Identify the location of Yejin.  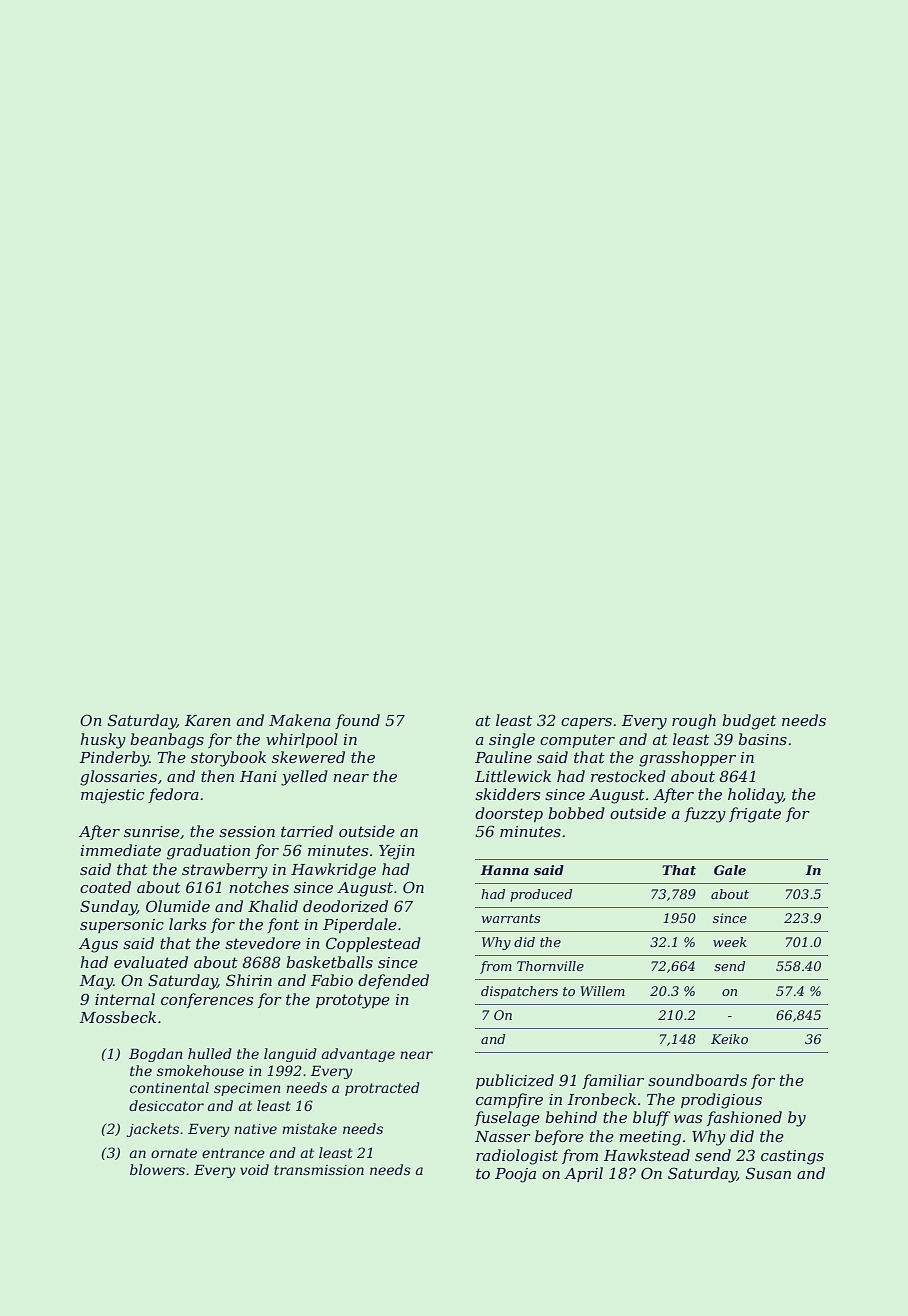
(397, 852).
